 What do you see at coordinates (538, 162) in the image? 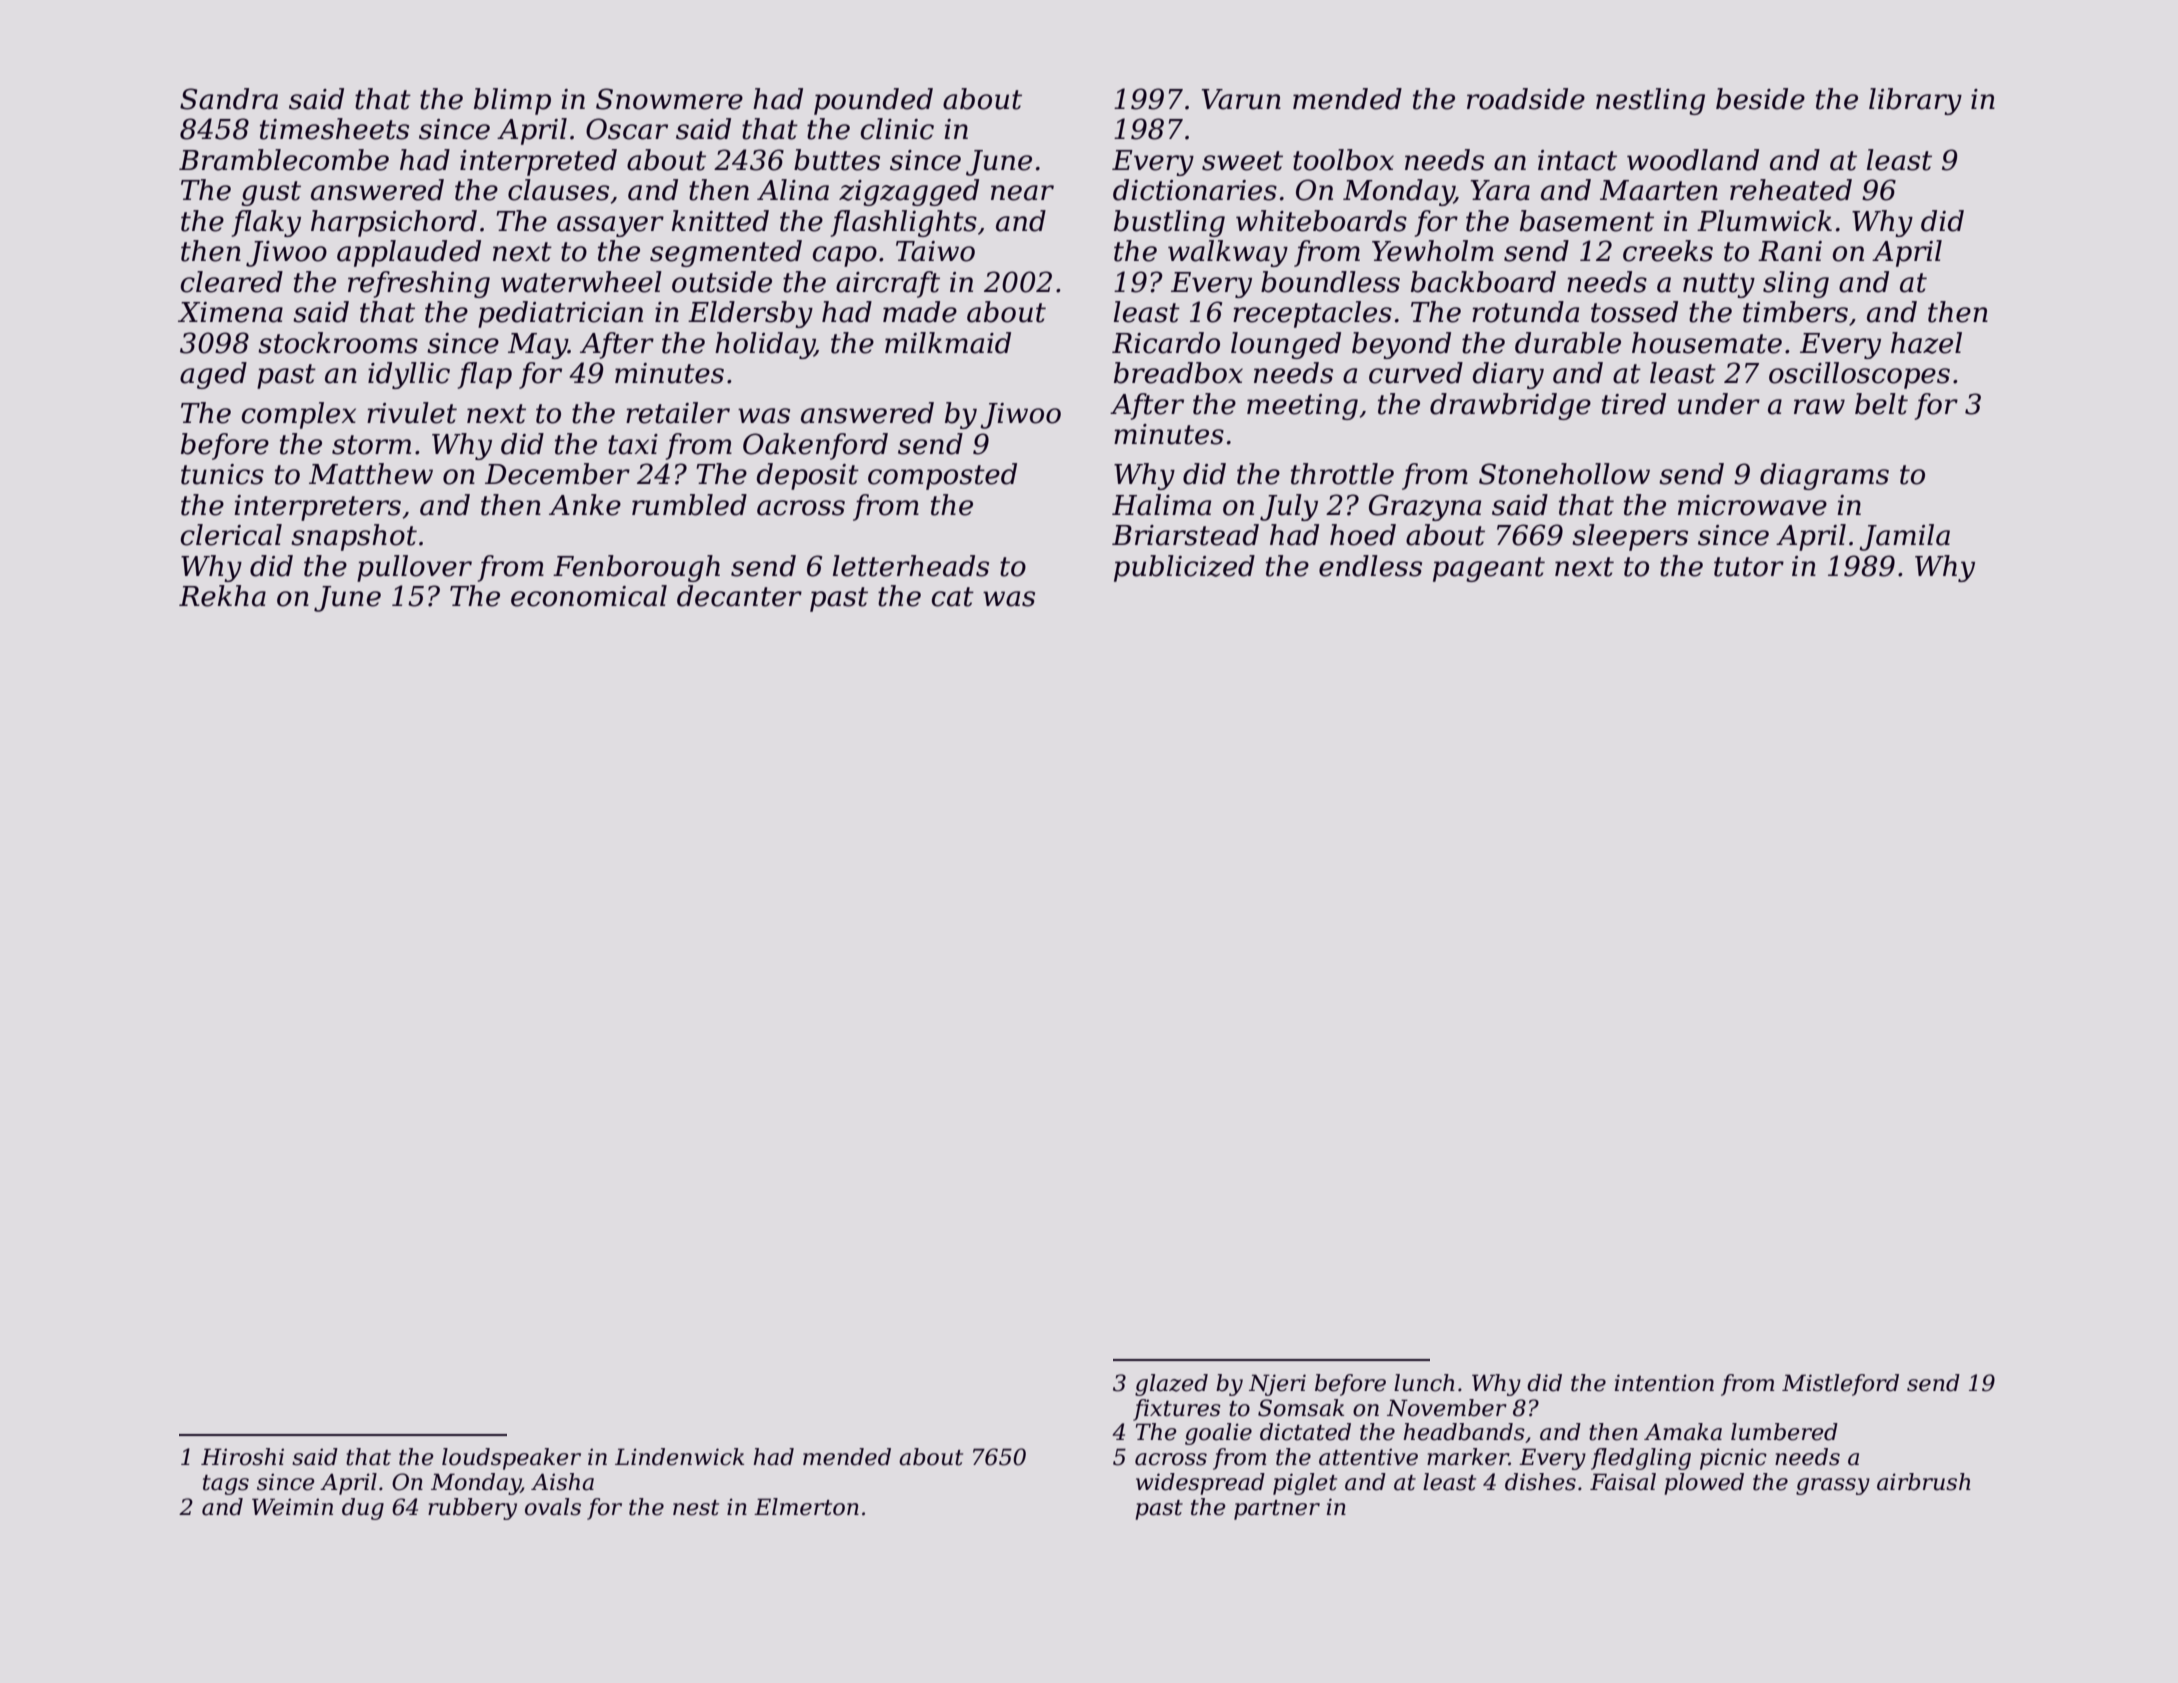
I see `interpreted` at bounding box center [538, 162].
